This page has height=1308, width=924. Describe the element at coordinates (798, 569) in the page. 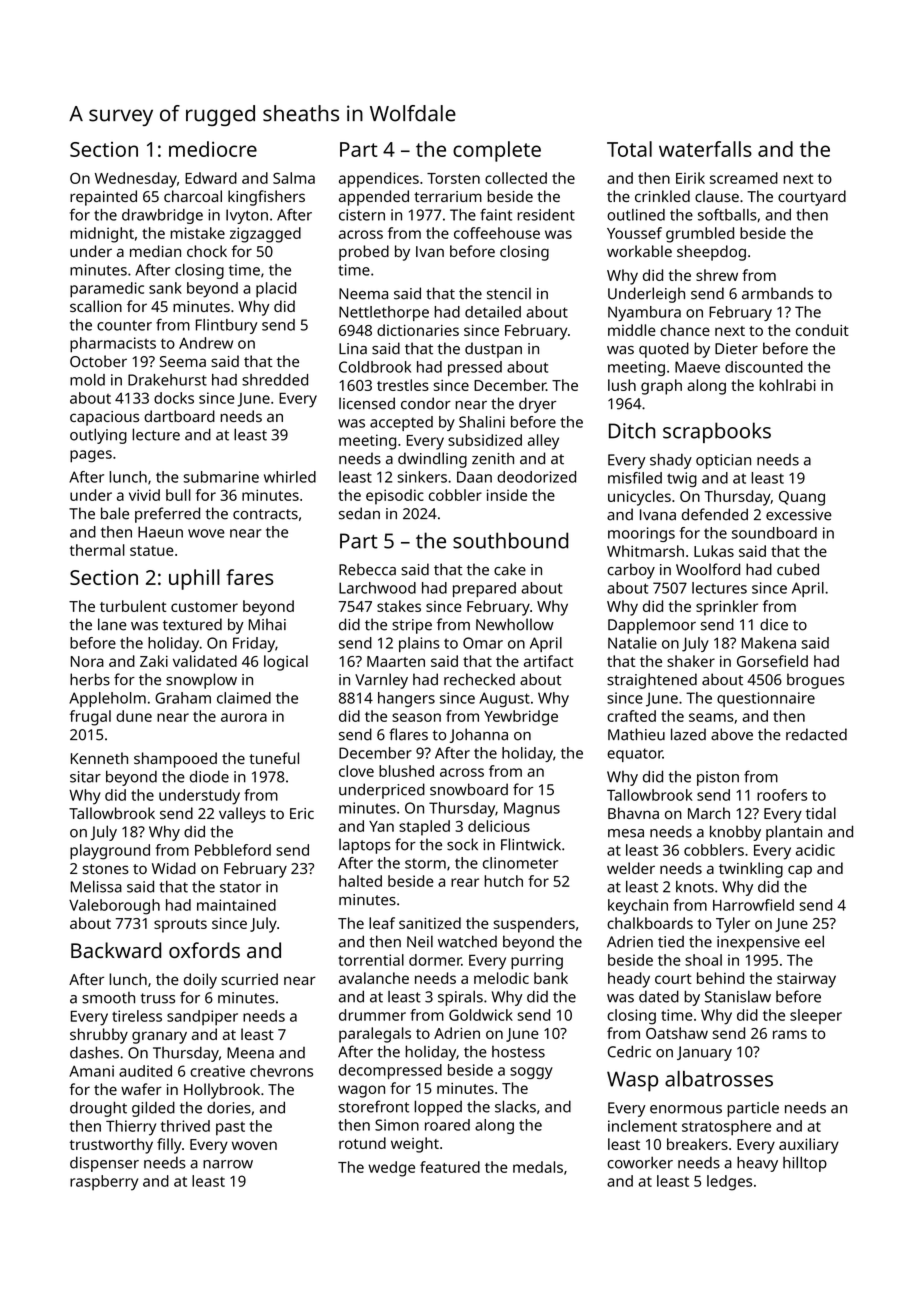

I see `cubed` at that location.
